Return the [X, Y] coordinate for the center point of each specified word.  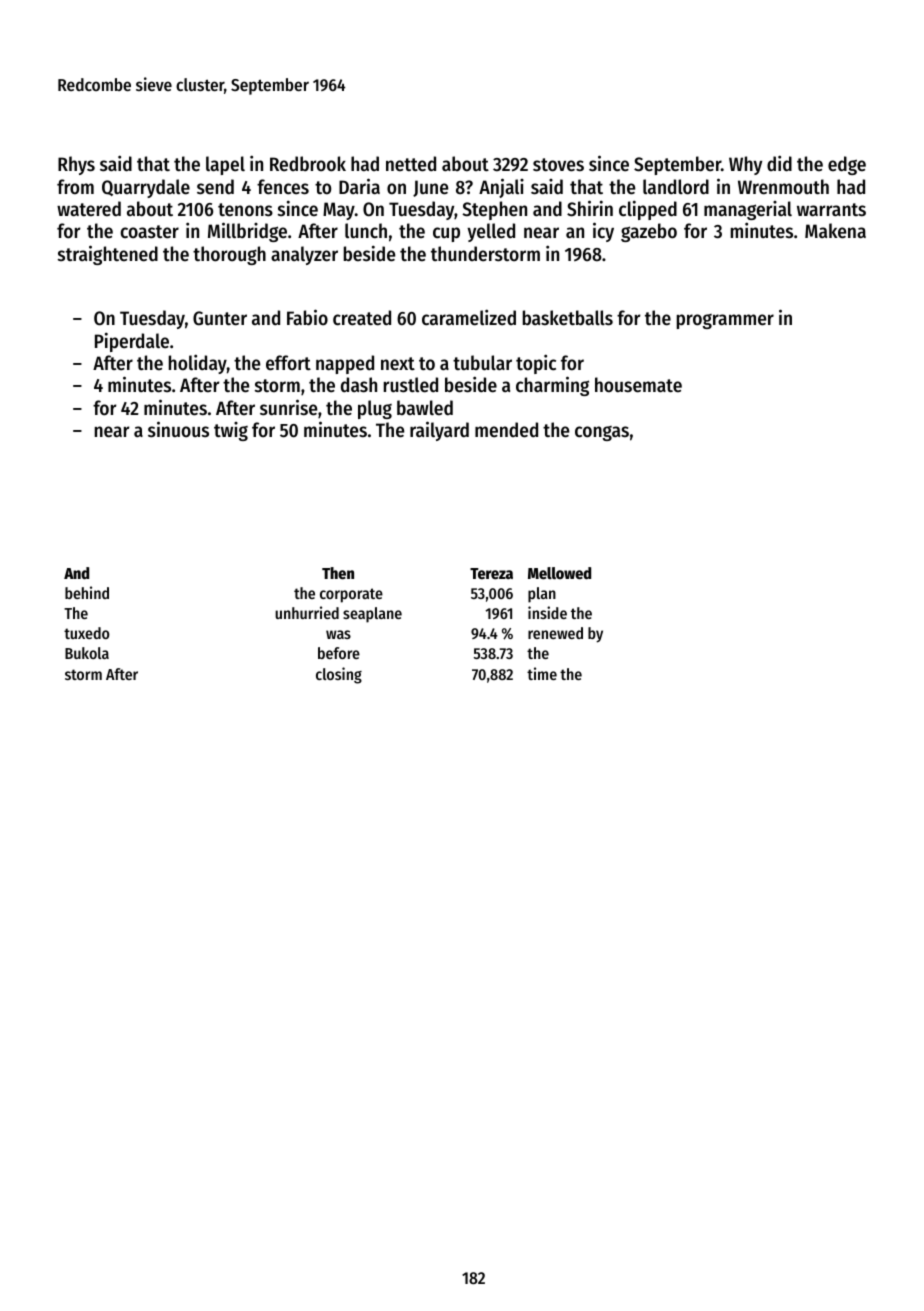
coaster [150, 232]
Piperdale [132, 342]
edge [847, 165]
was [338, 634]
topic [536, 364]
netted [411, 164]
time [542, 673]
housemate [638, 385]
